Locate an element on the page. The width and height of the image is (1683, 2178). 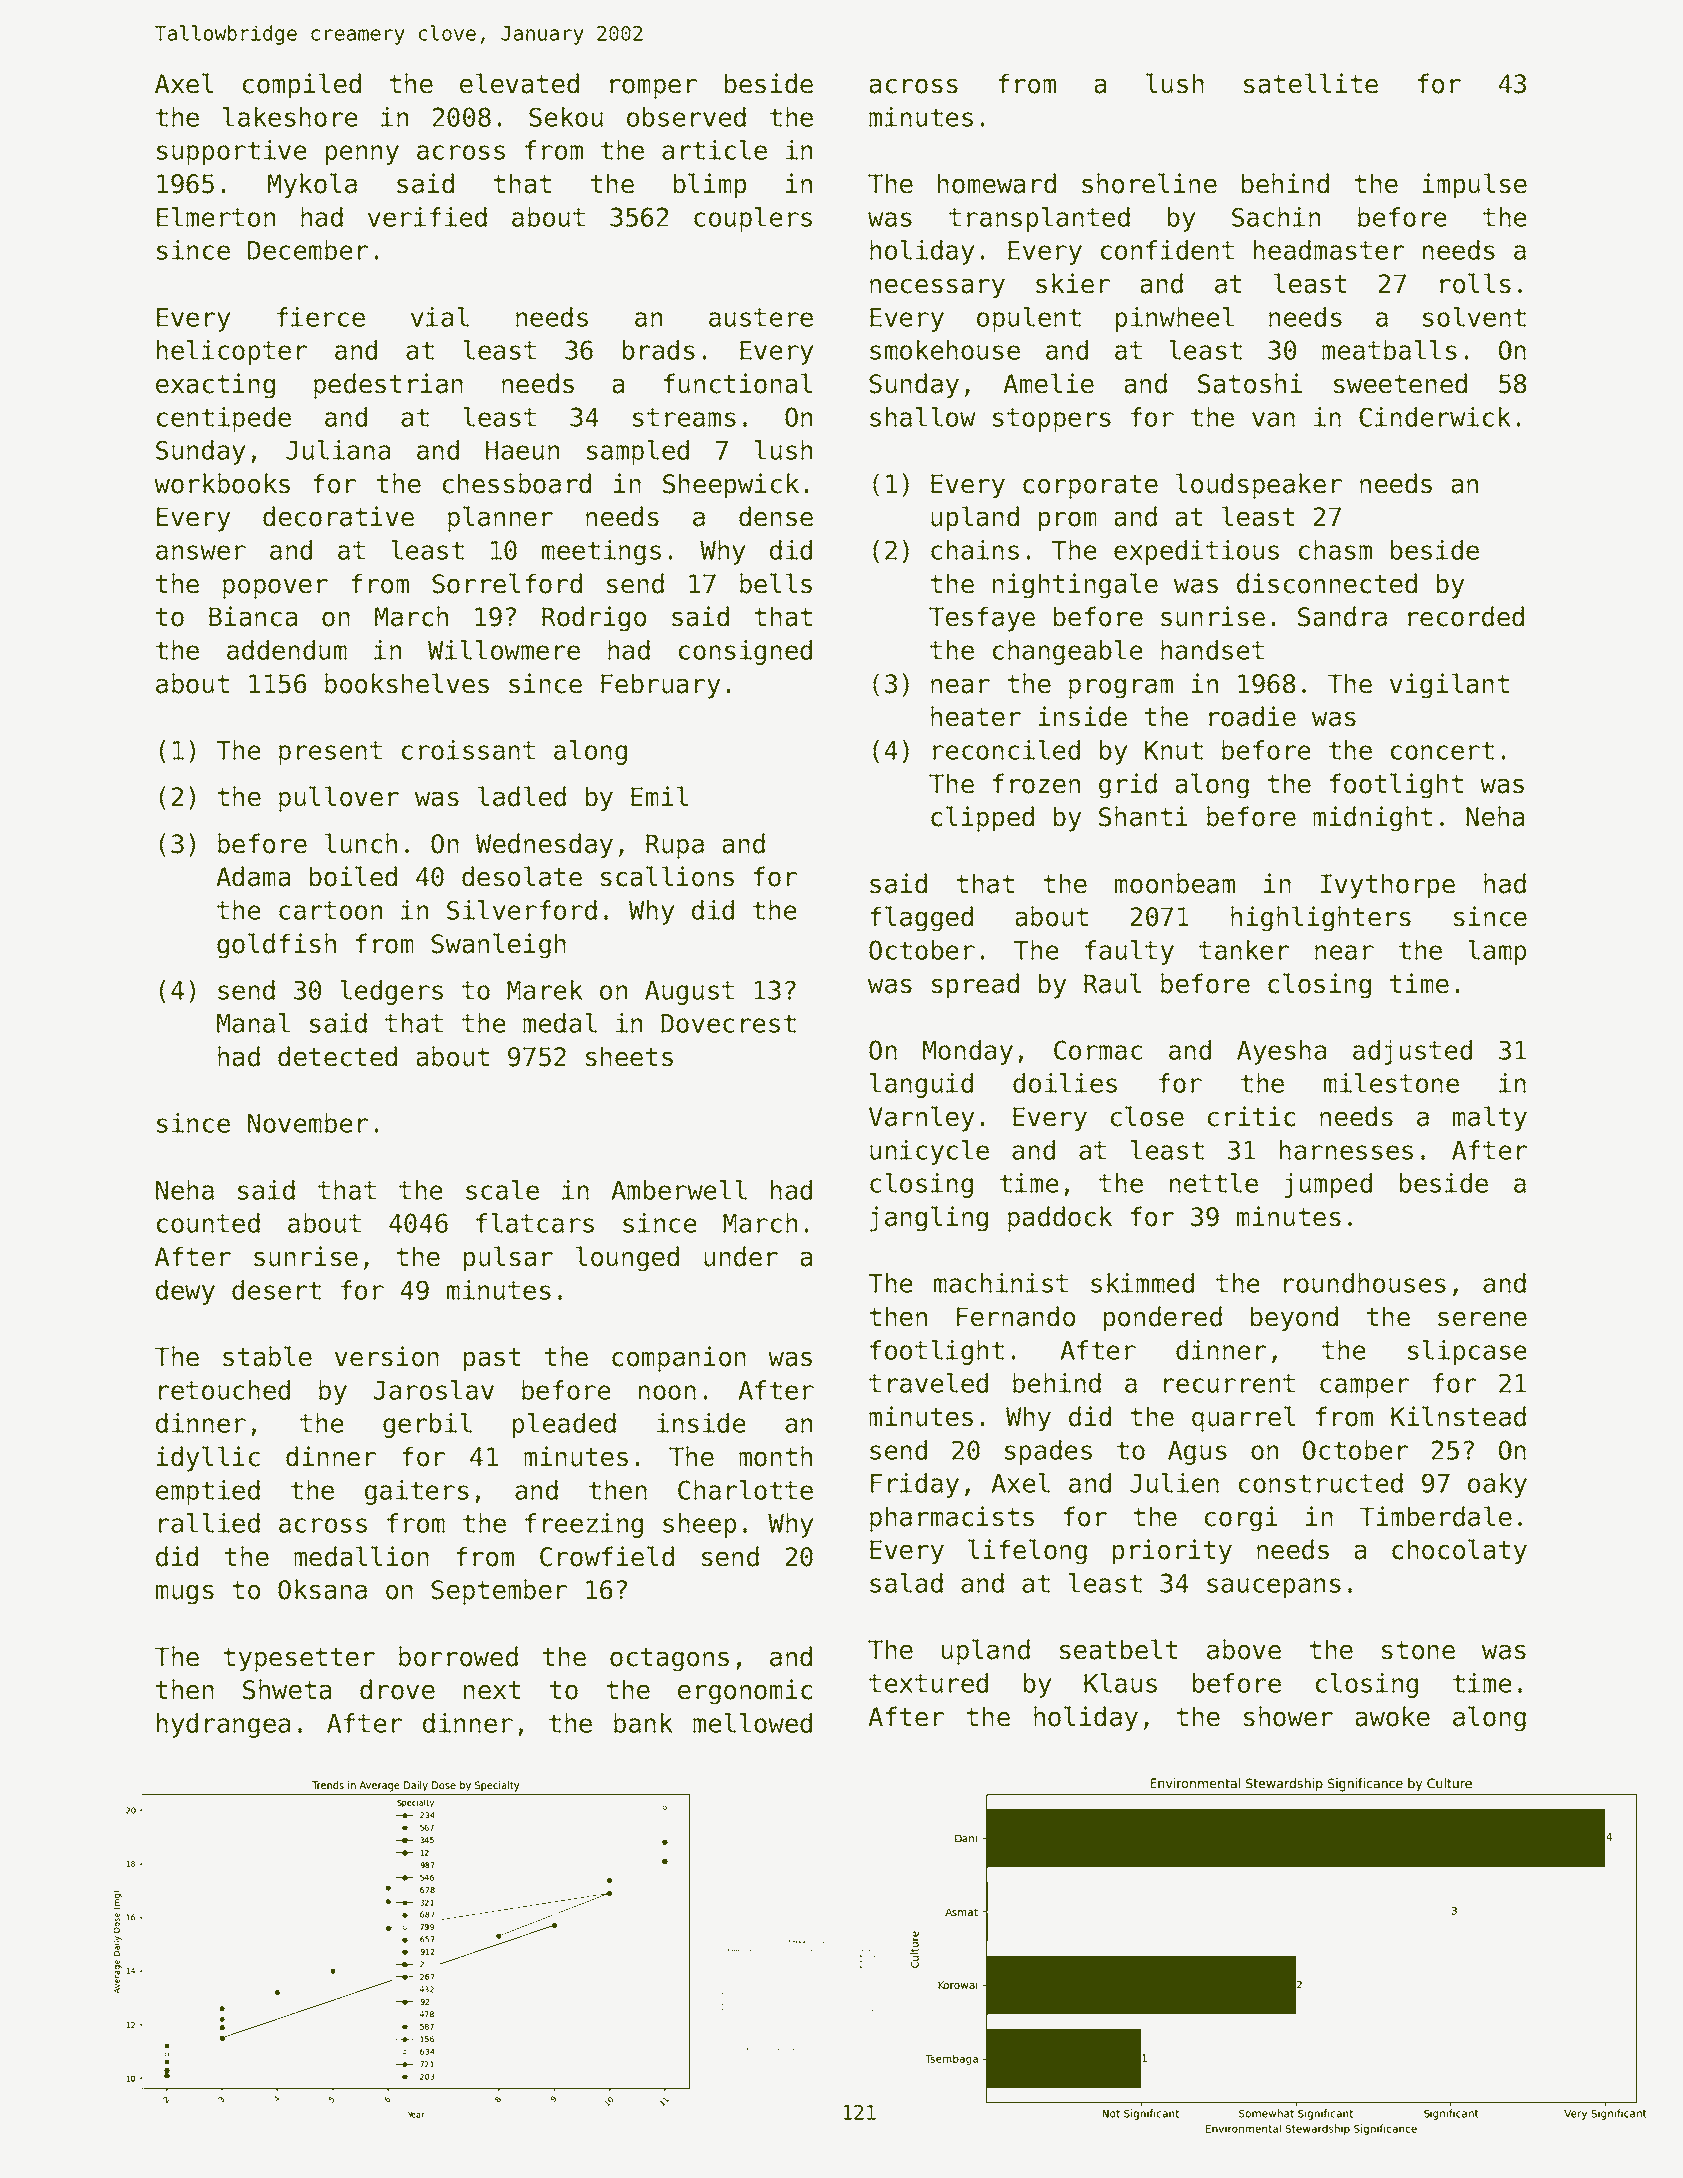
borrowed is located at coordinates (458, 1656).
